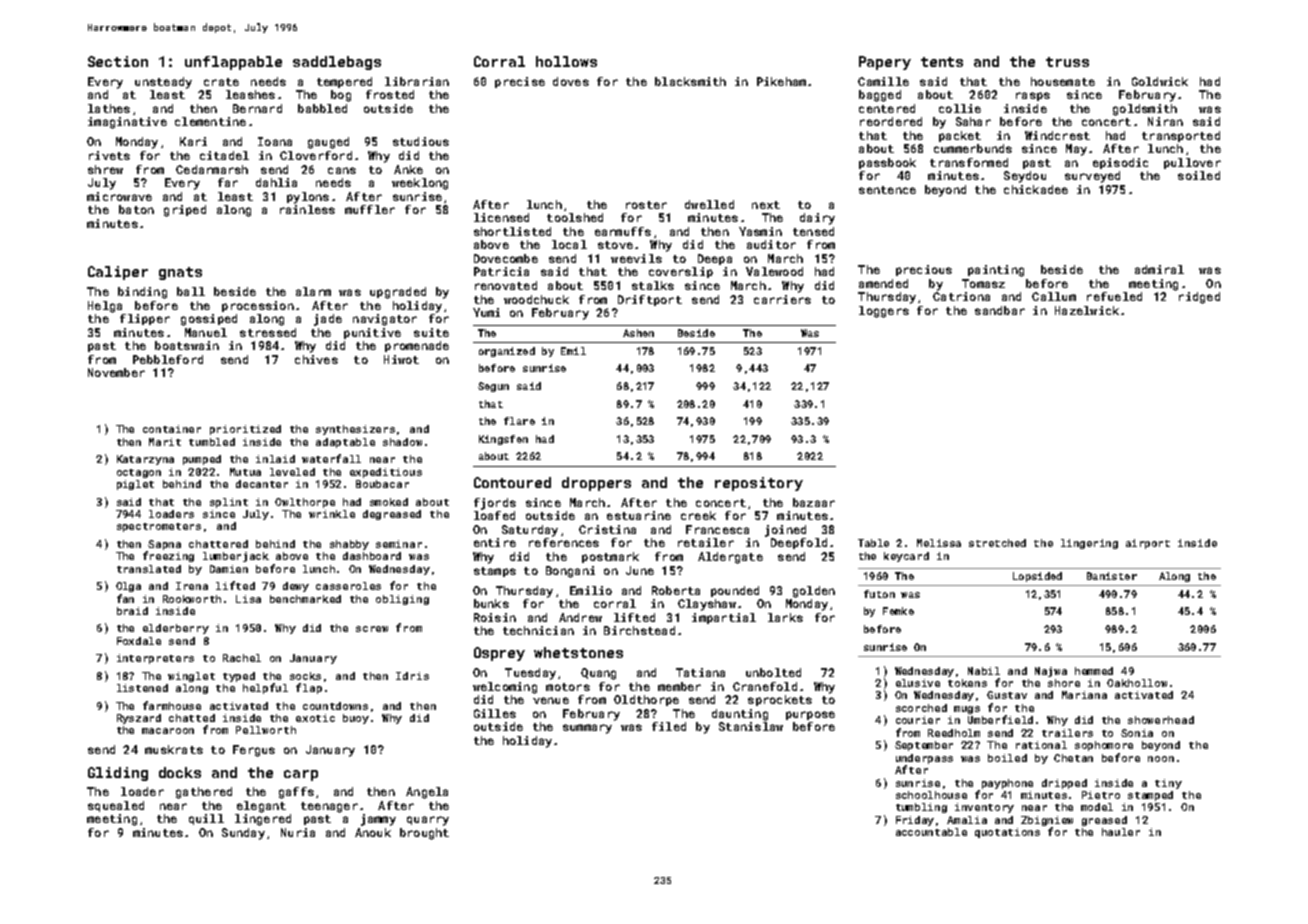  Describe the element at coordinates (640, 570) in the screenshot. I see `June` at that location.
